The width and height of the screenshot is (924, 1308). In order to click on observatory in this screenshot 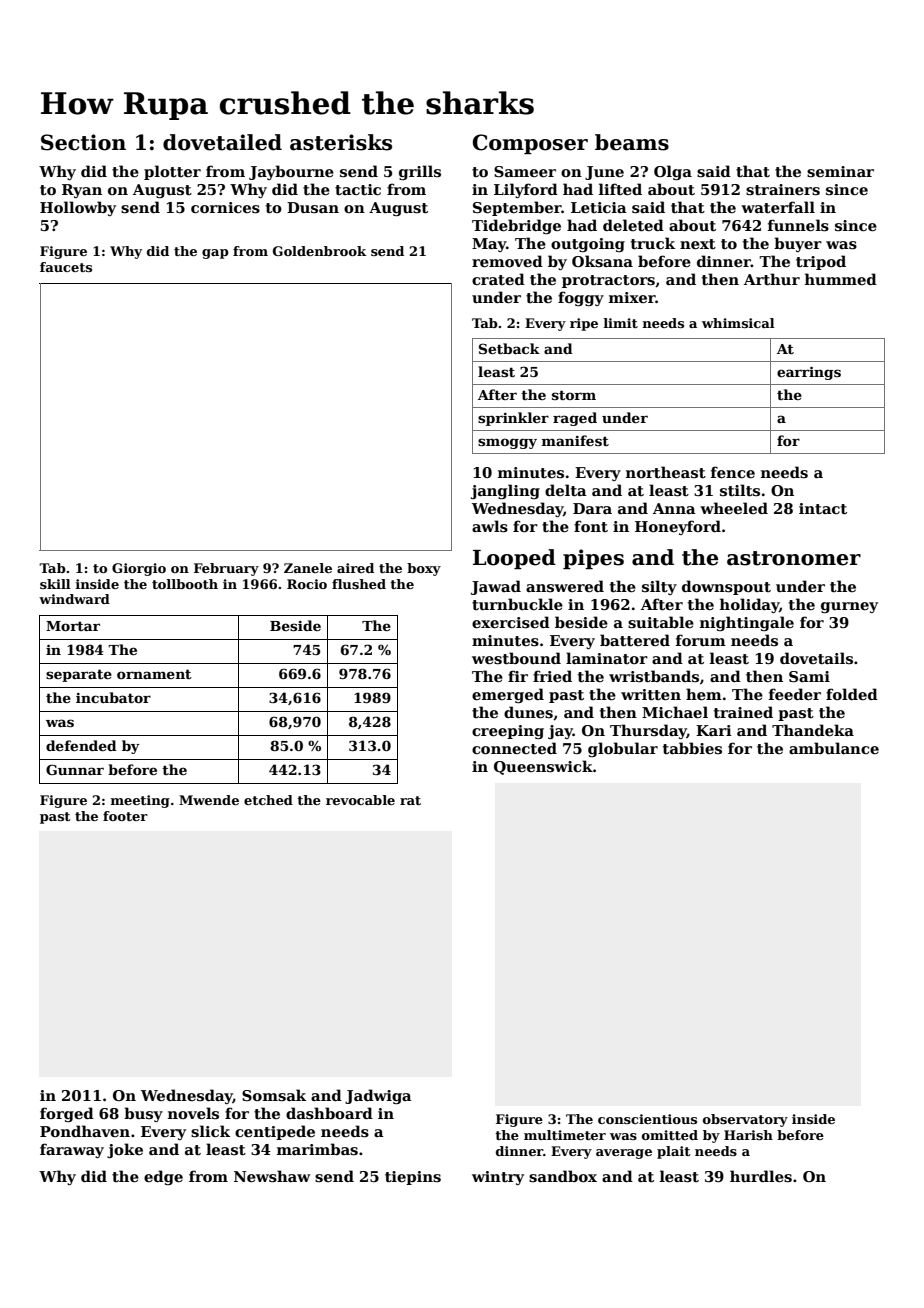, I will do `click(745, 1120)`.
